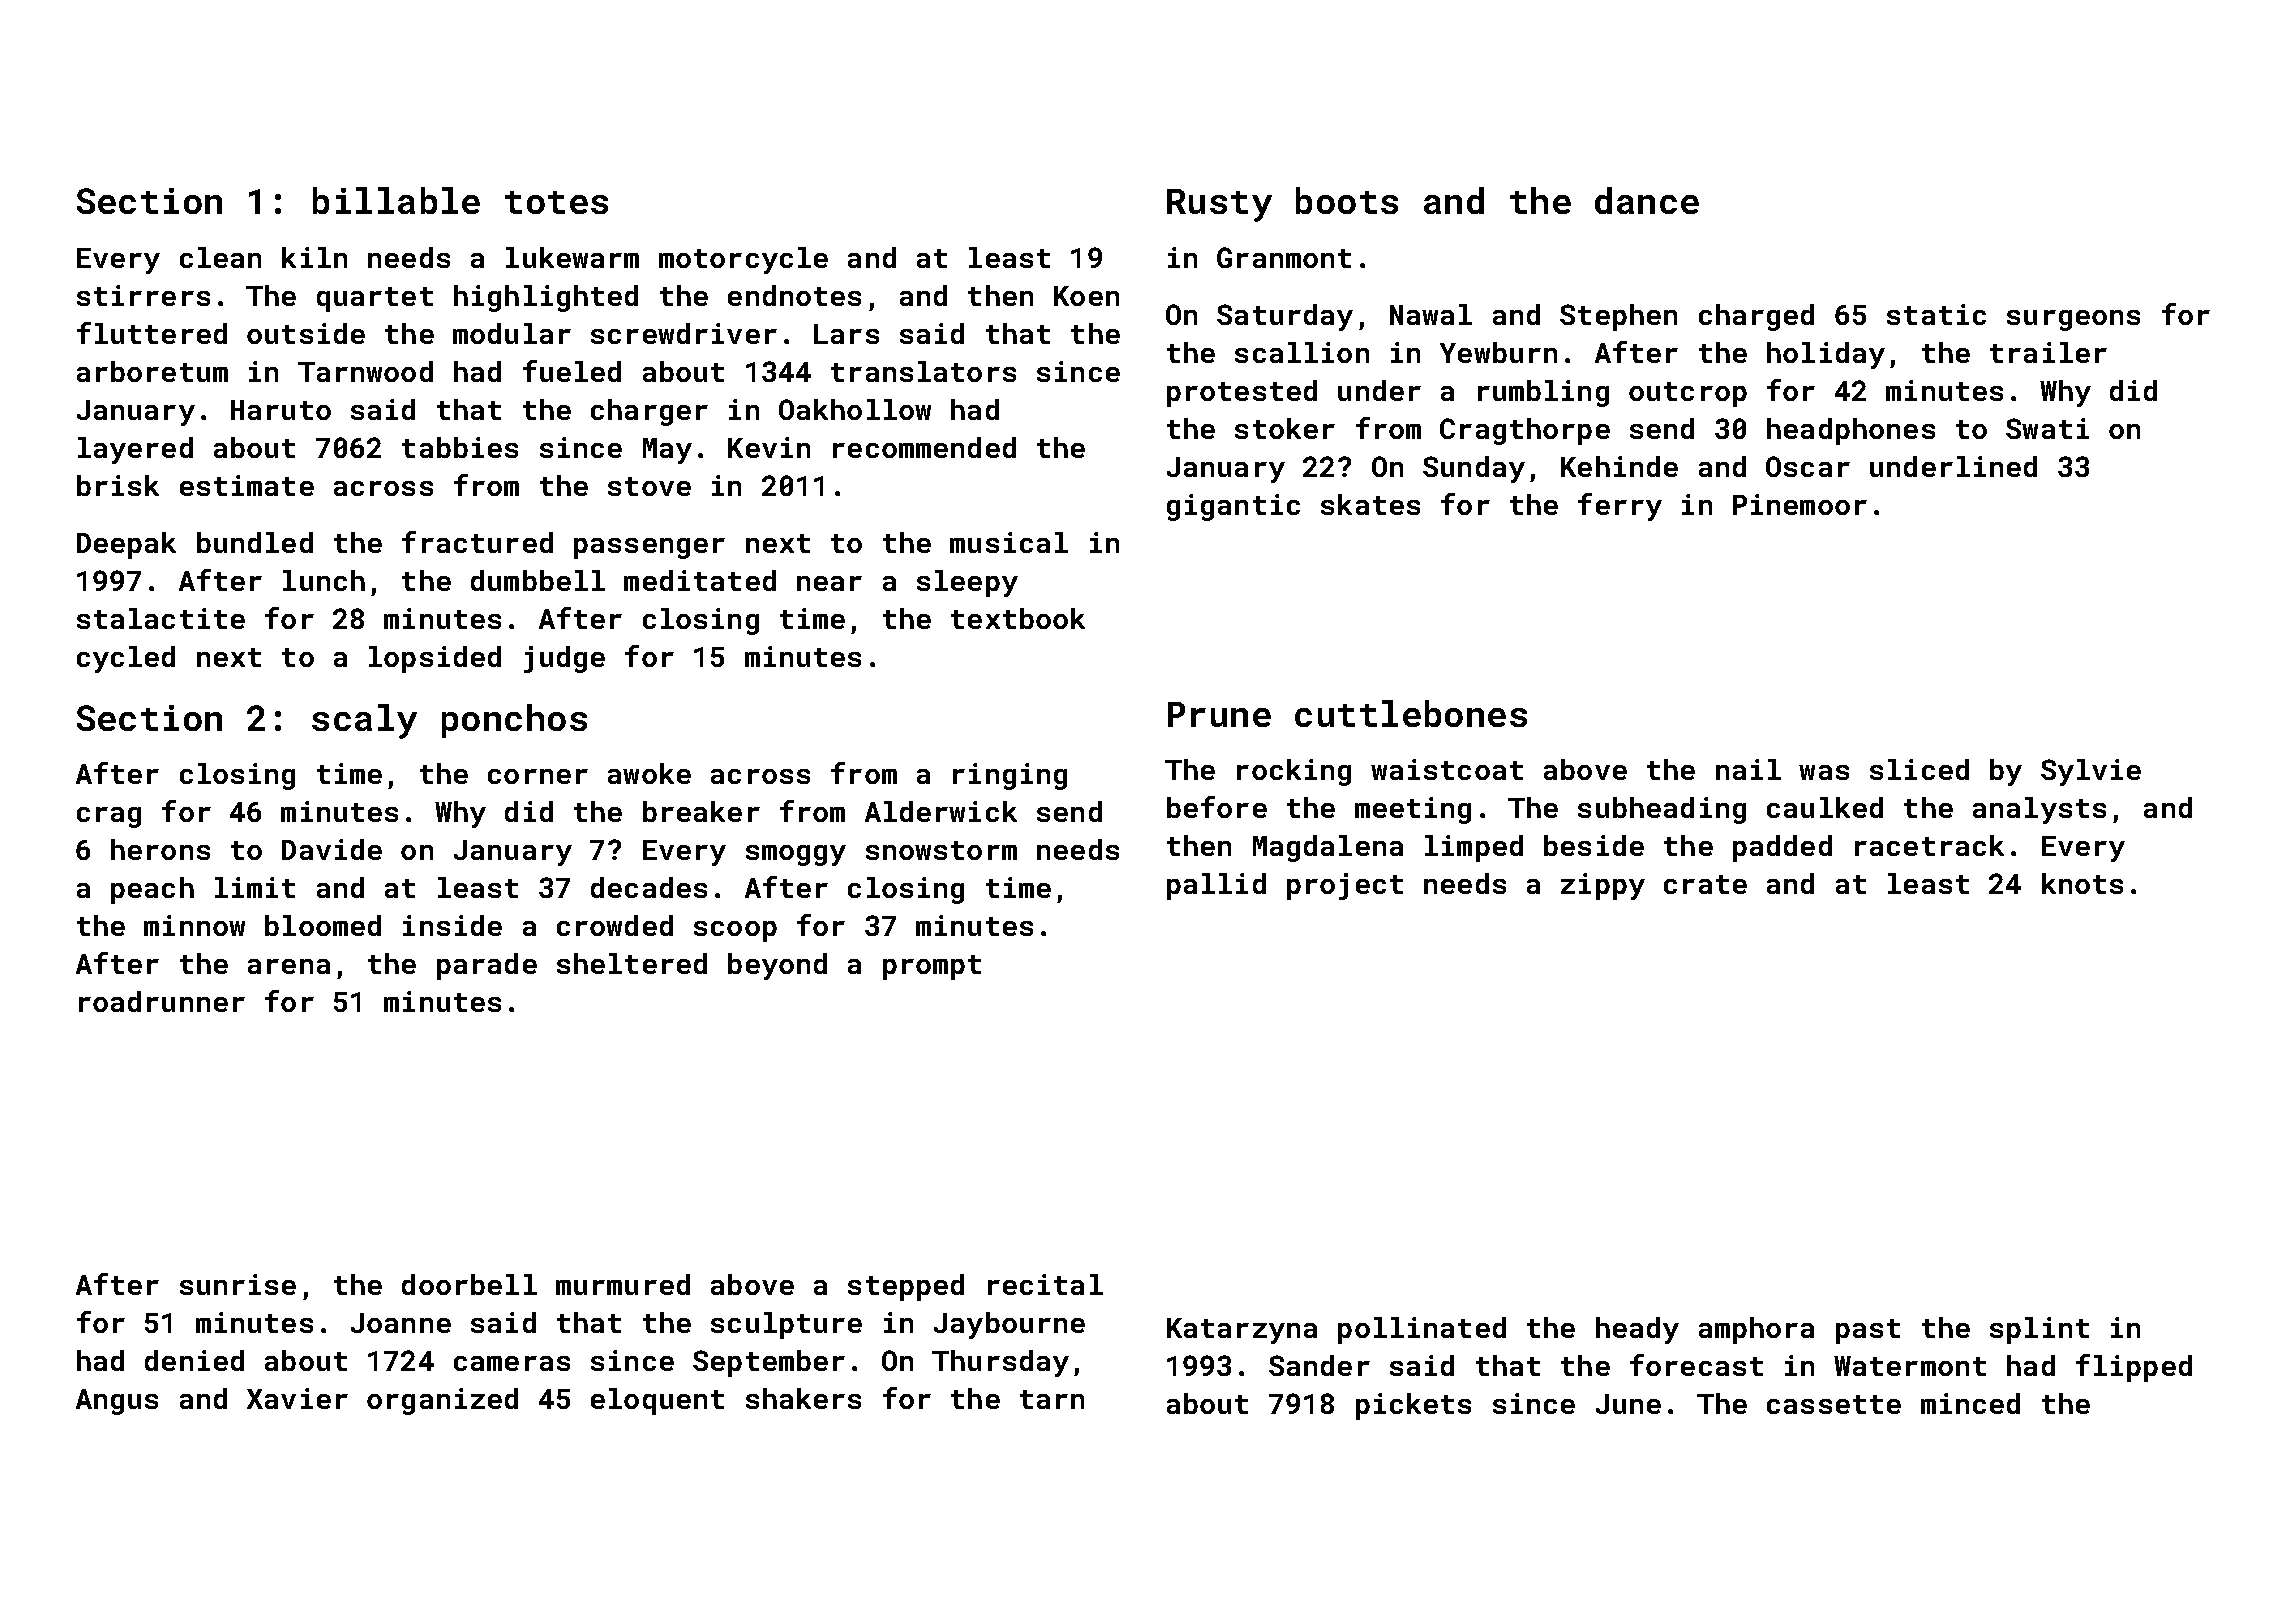 Image resolution: width=2292 pixels, height=1620 pixels. Describe the element at coordinates (932, 967) in the image. I see `prompt` at that location.
